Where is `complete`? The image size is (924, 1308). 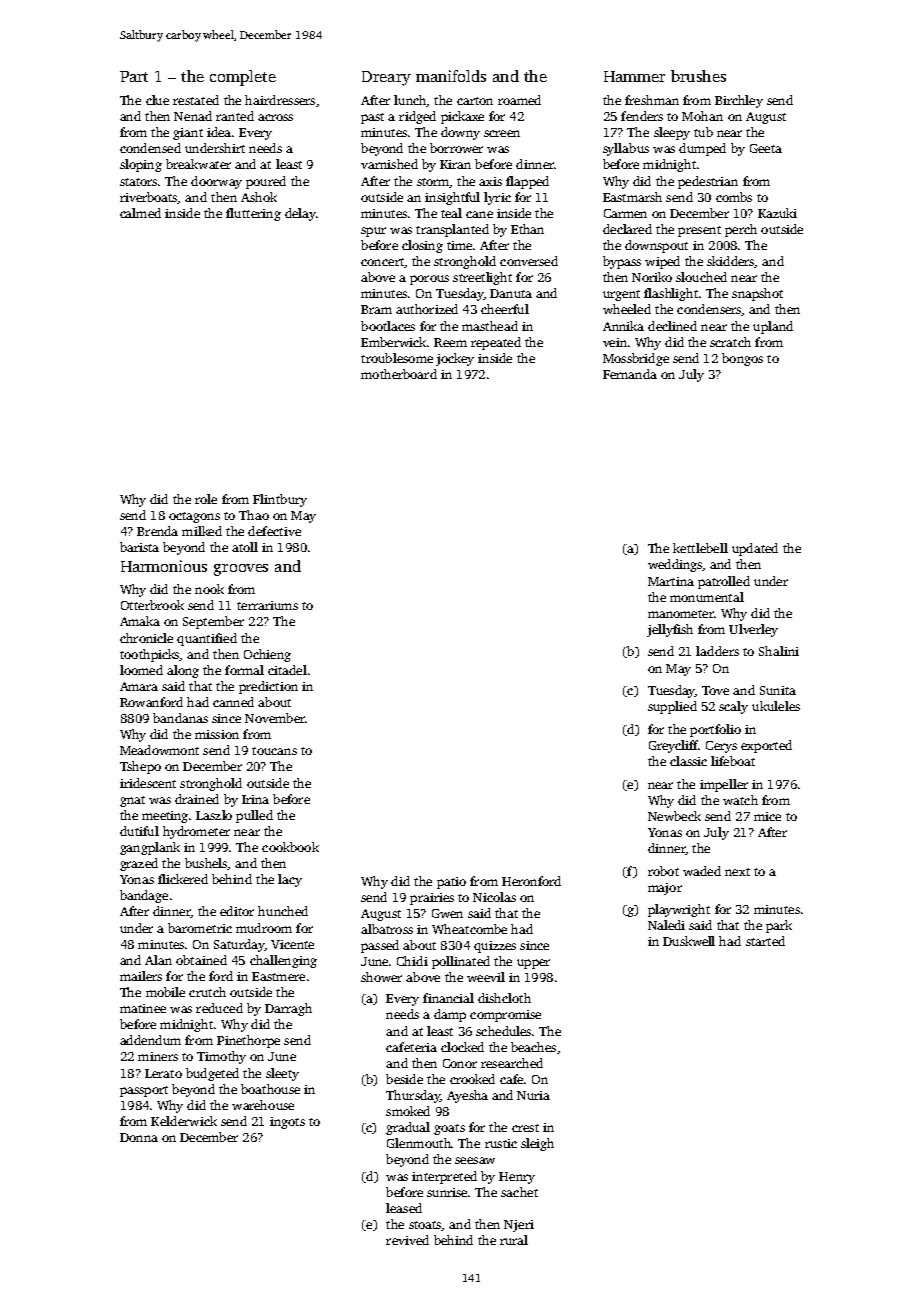 complete is located at coordinates (243, 78).
